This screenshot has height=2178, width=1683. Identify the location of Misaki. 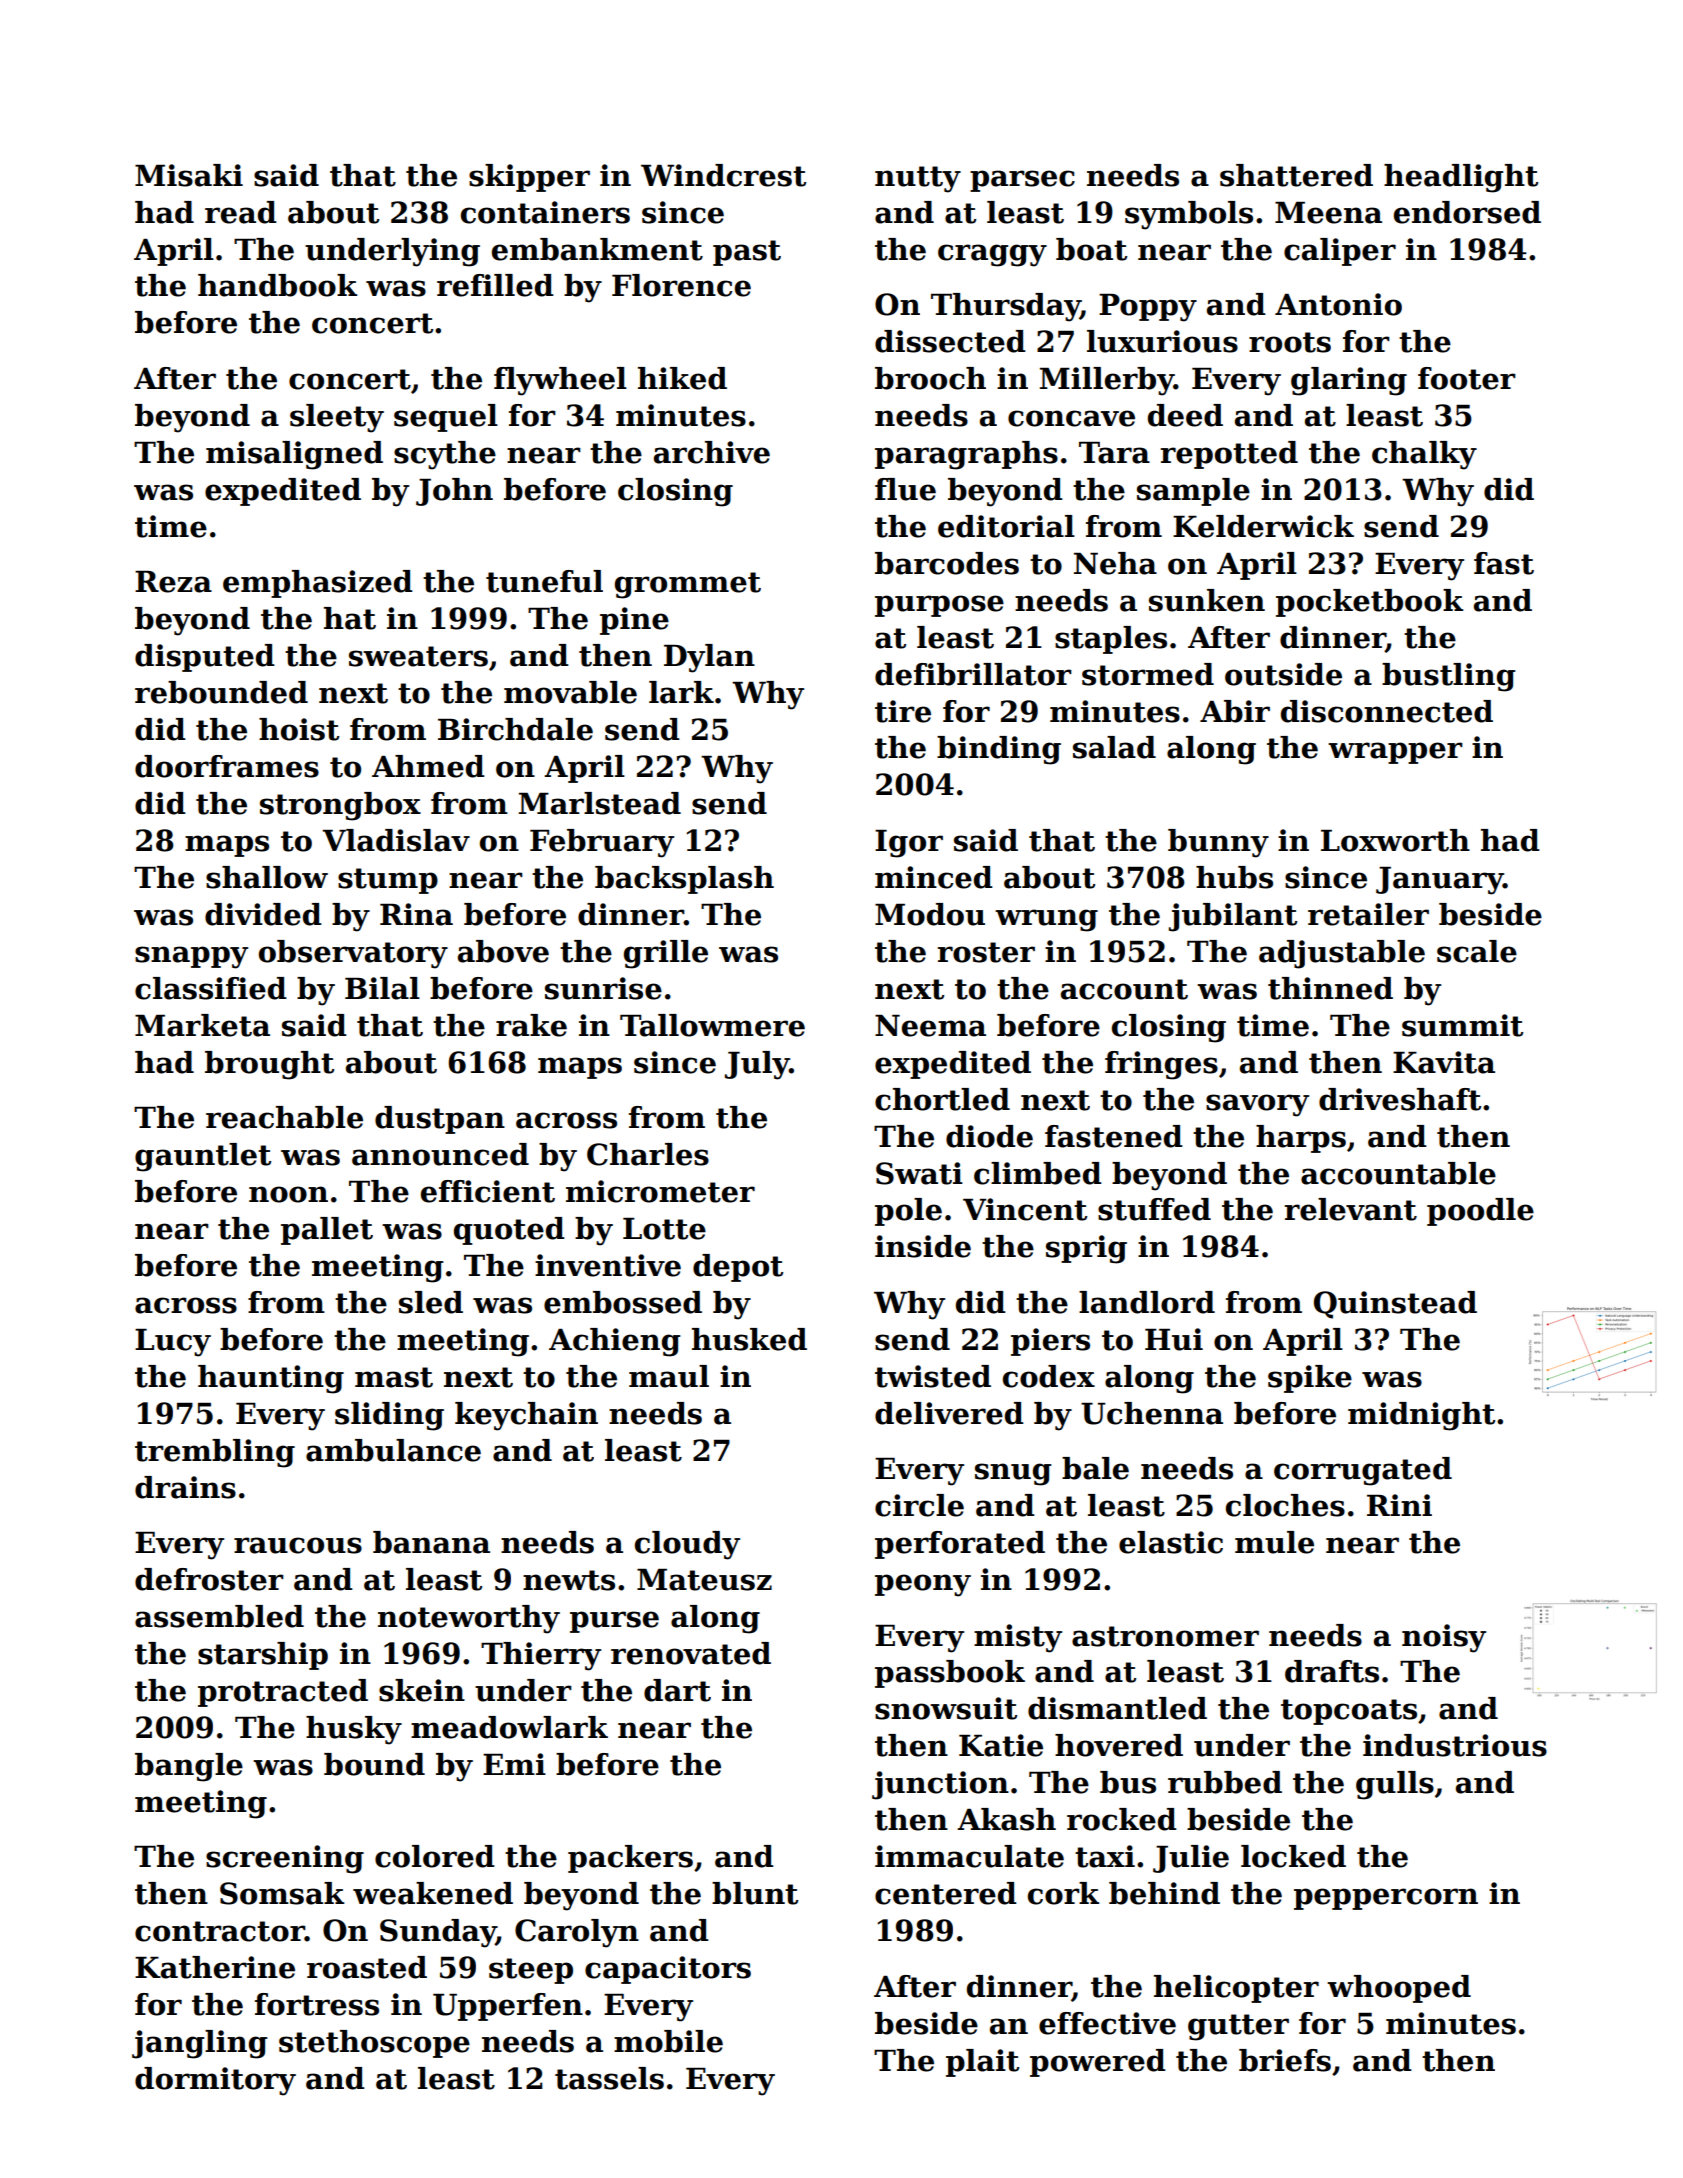
(189, 175).
